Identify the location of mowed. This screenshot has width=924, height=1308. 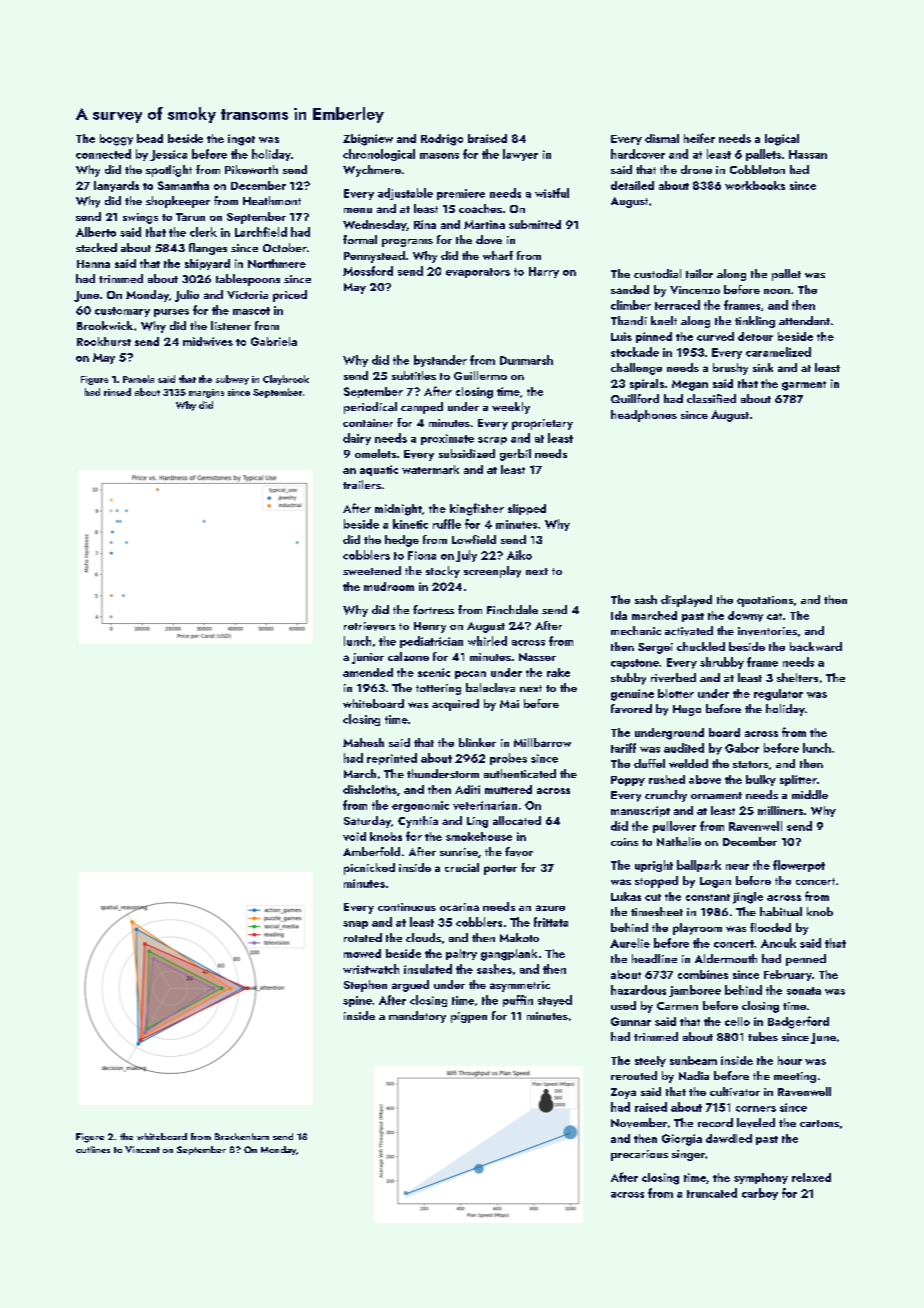
(362, 953).
